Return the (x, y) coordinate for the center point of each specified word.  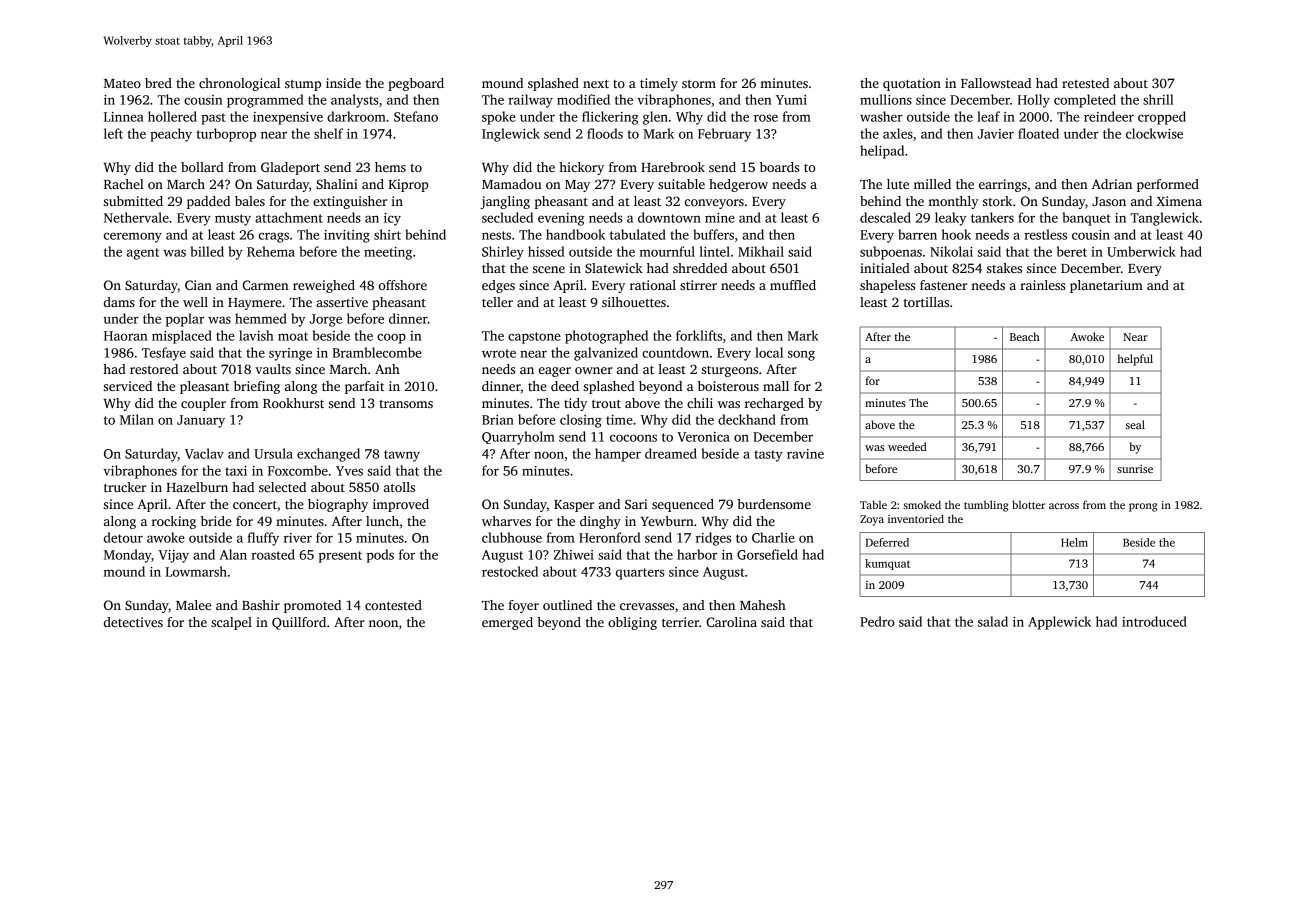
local (769, 352)
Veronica (703, 437)
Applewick (1059, 623)
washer (881, 116)
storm (699, 84)
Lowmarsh (196, 571)
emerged (507, 623)
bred (158, 83)
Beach (1025, 336)
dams (119, 302)
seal (1135, 424)
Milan (137, 419)
